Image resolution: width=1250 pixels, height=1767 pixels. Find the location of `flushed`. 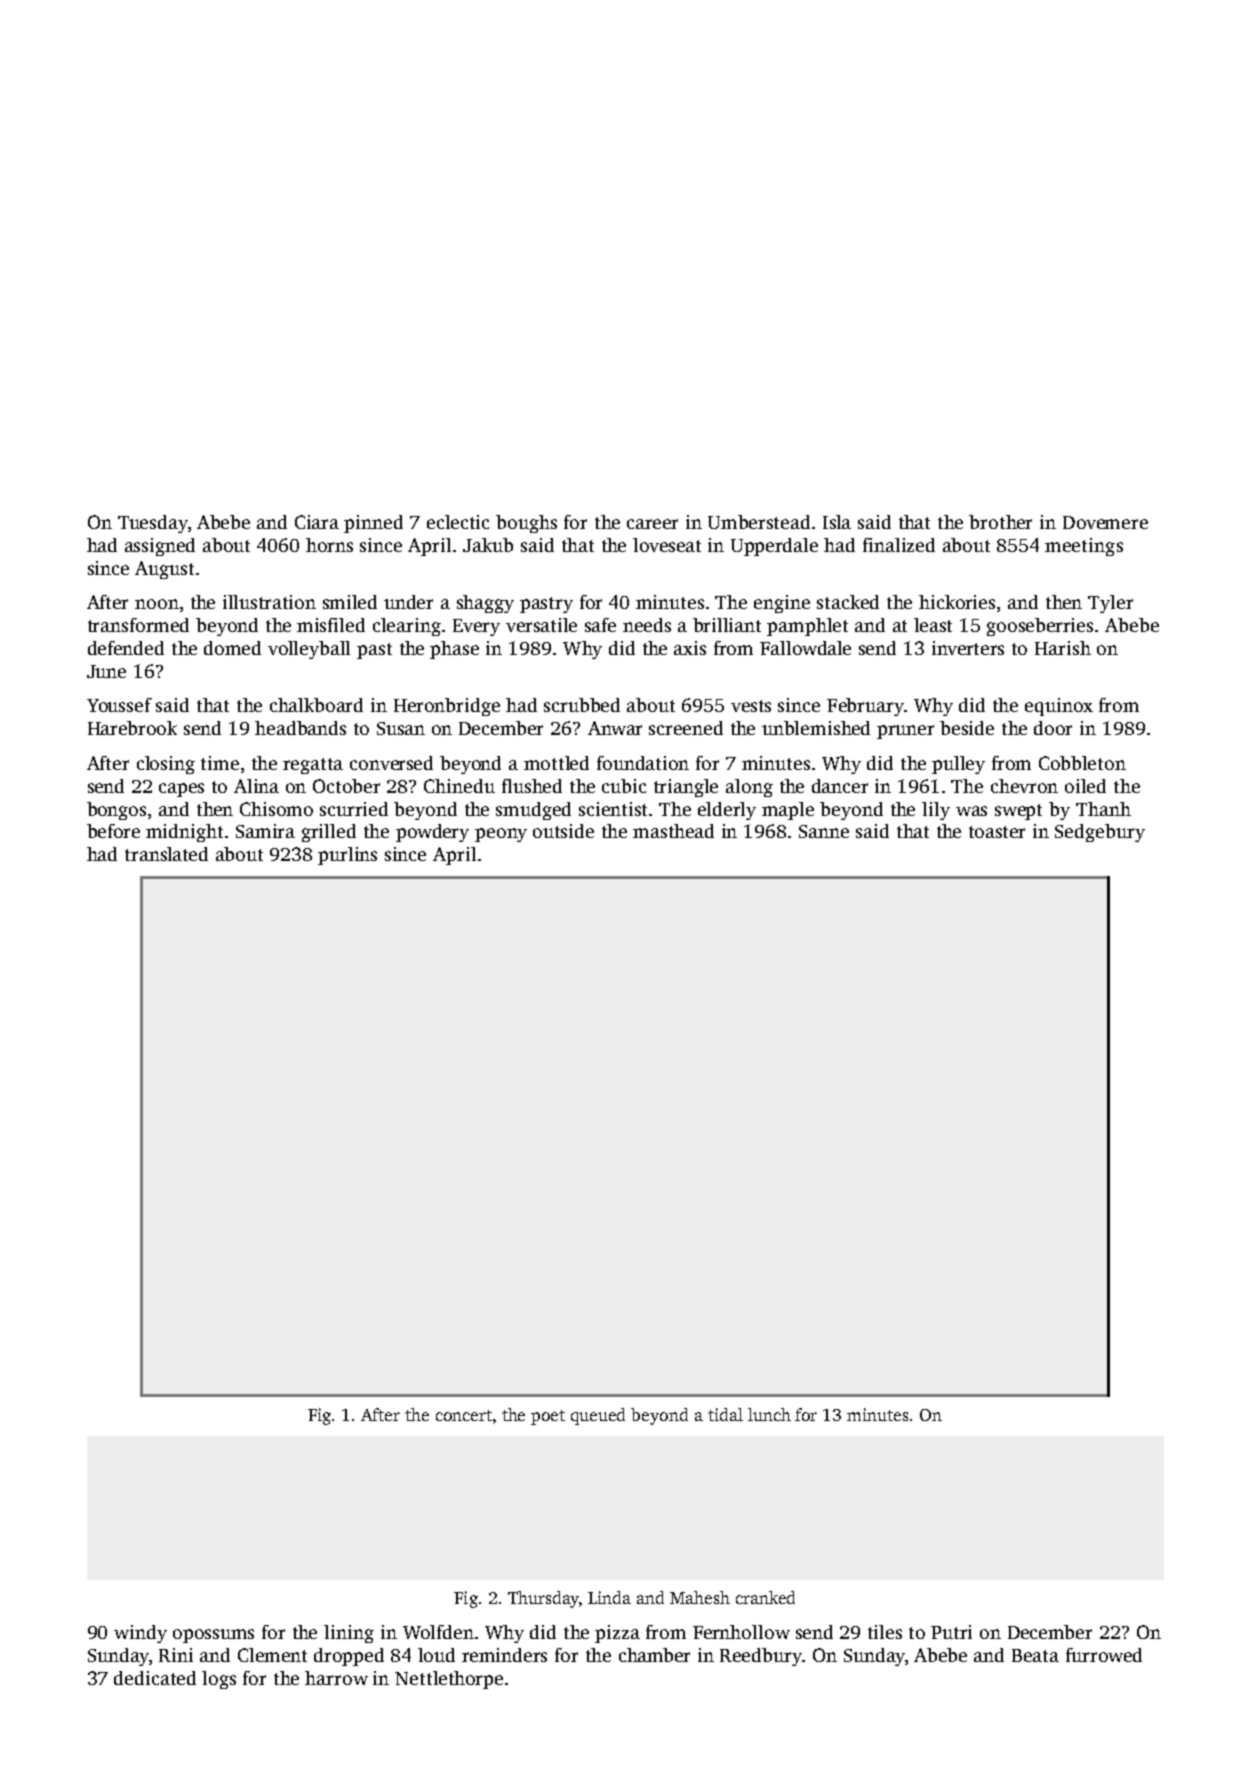

flushed is located at coordinates (532, 786).
